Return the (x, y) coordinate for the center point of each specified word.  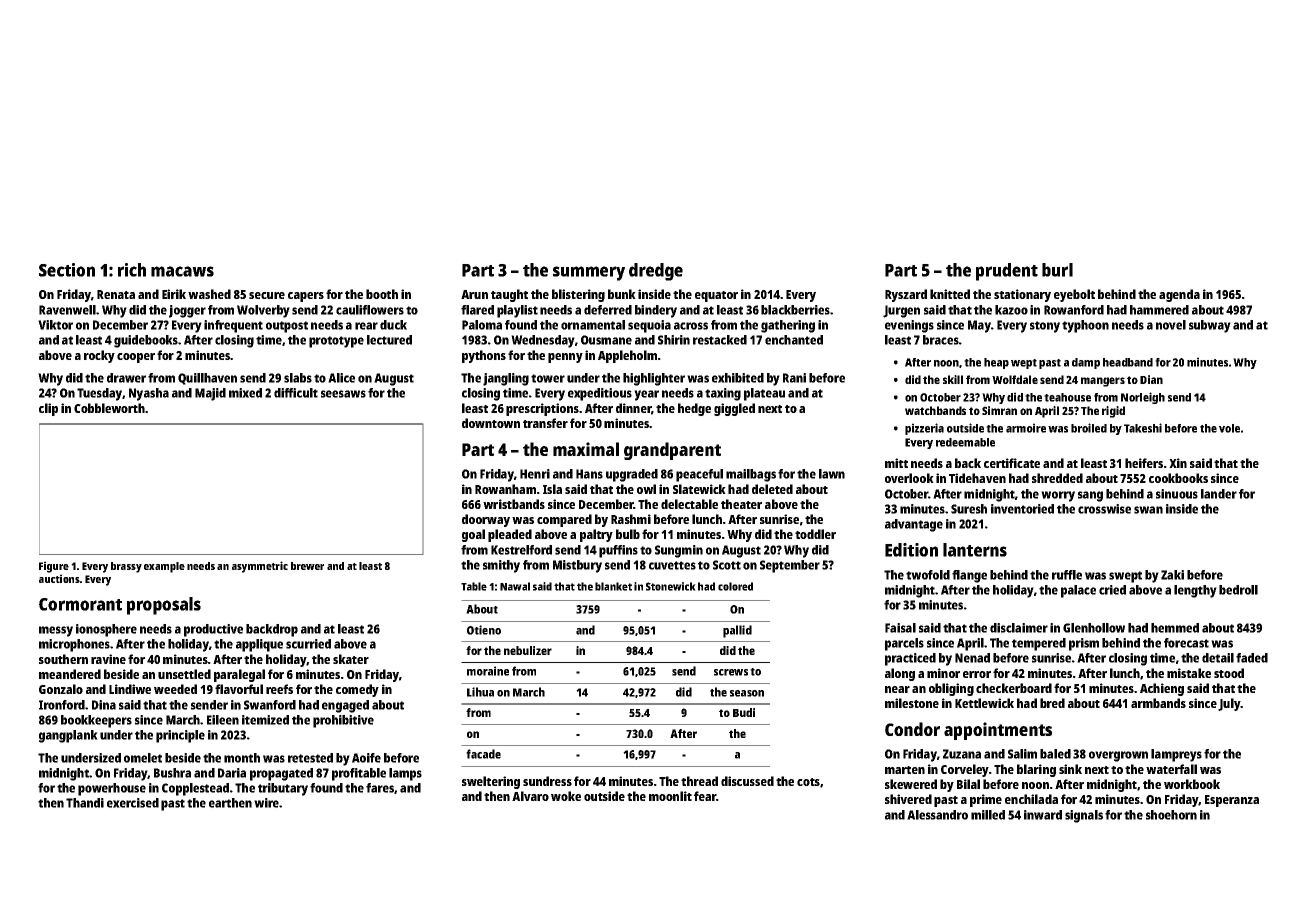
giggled (734, 409)
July (1229, 704)
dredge (656, 272)
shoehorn (1171, 815)
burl (1057, 270)
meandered (70, 674)
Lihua (480, 692)
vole (1229, 428)
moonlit (670, 796)
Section (67, 270)
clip (48, 409)
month (242, 758)
